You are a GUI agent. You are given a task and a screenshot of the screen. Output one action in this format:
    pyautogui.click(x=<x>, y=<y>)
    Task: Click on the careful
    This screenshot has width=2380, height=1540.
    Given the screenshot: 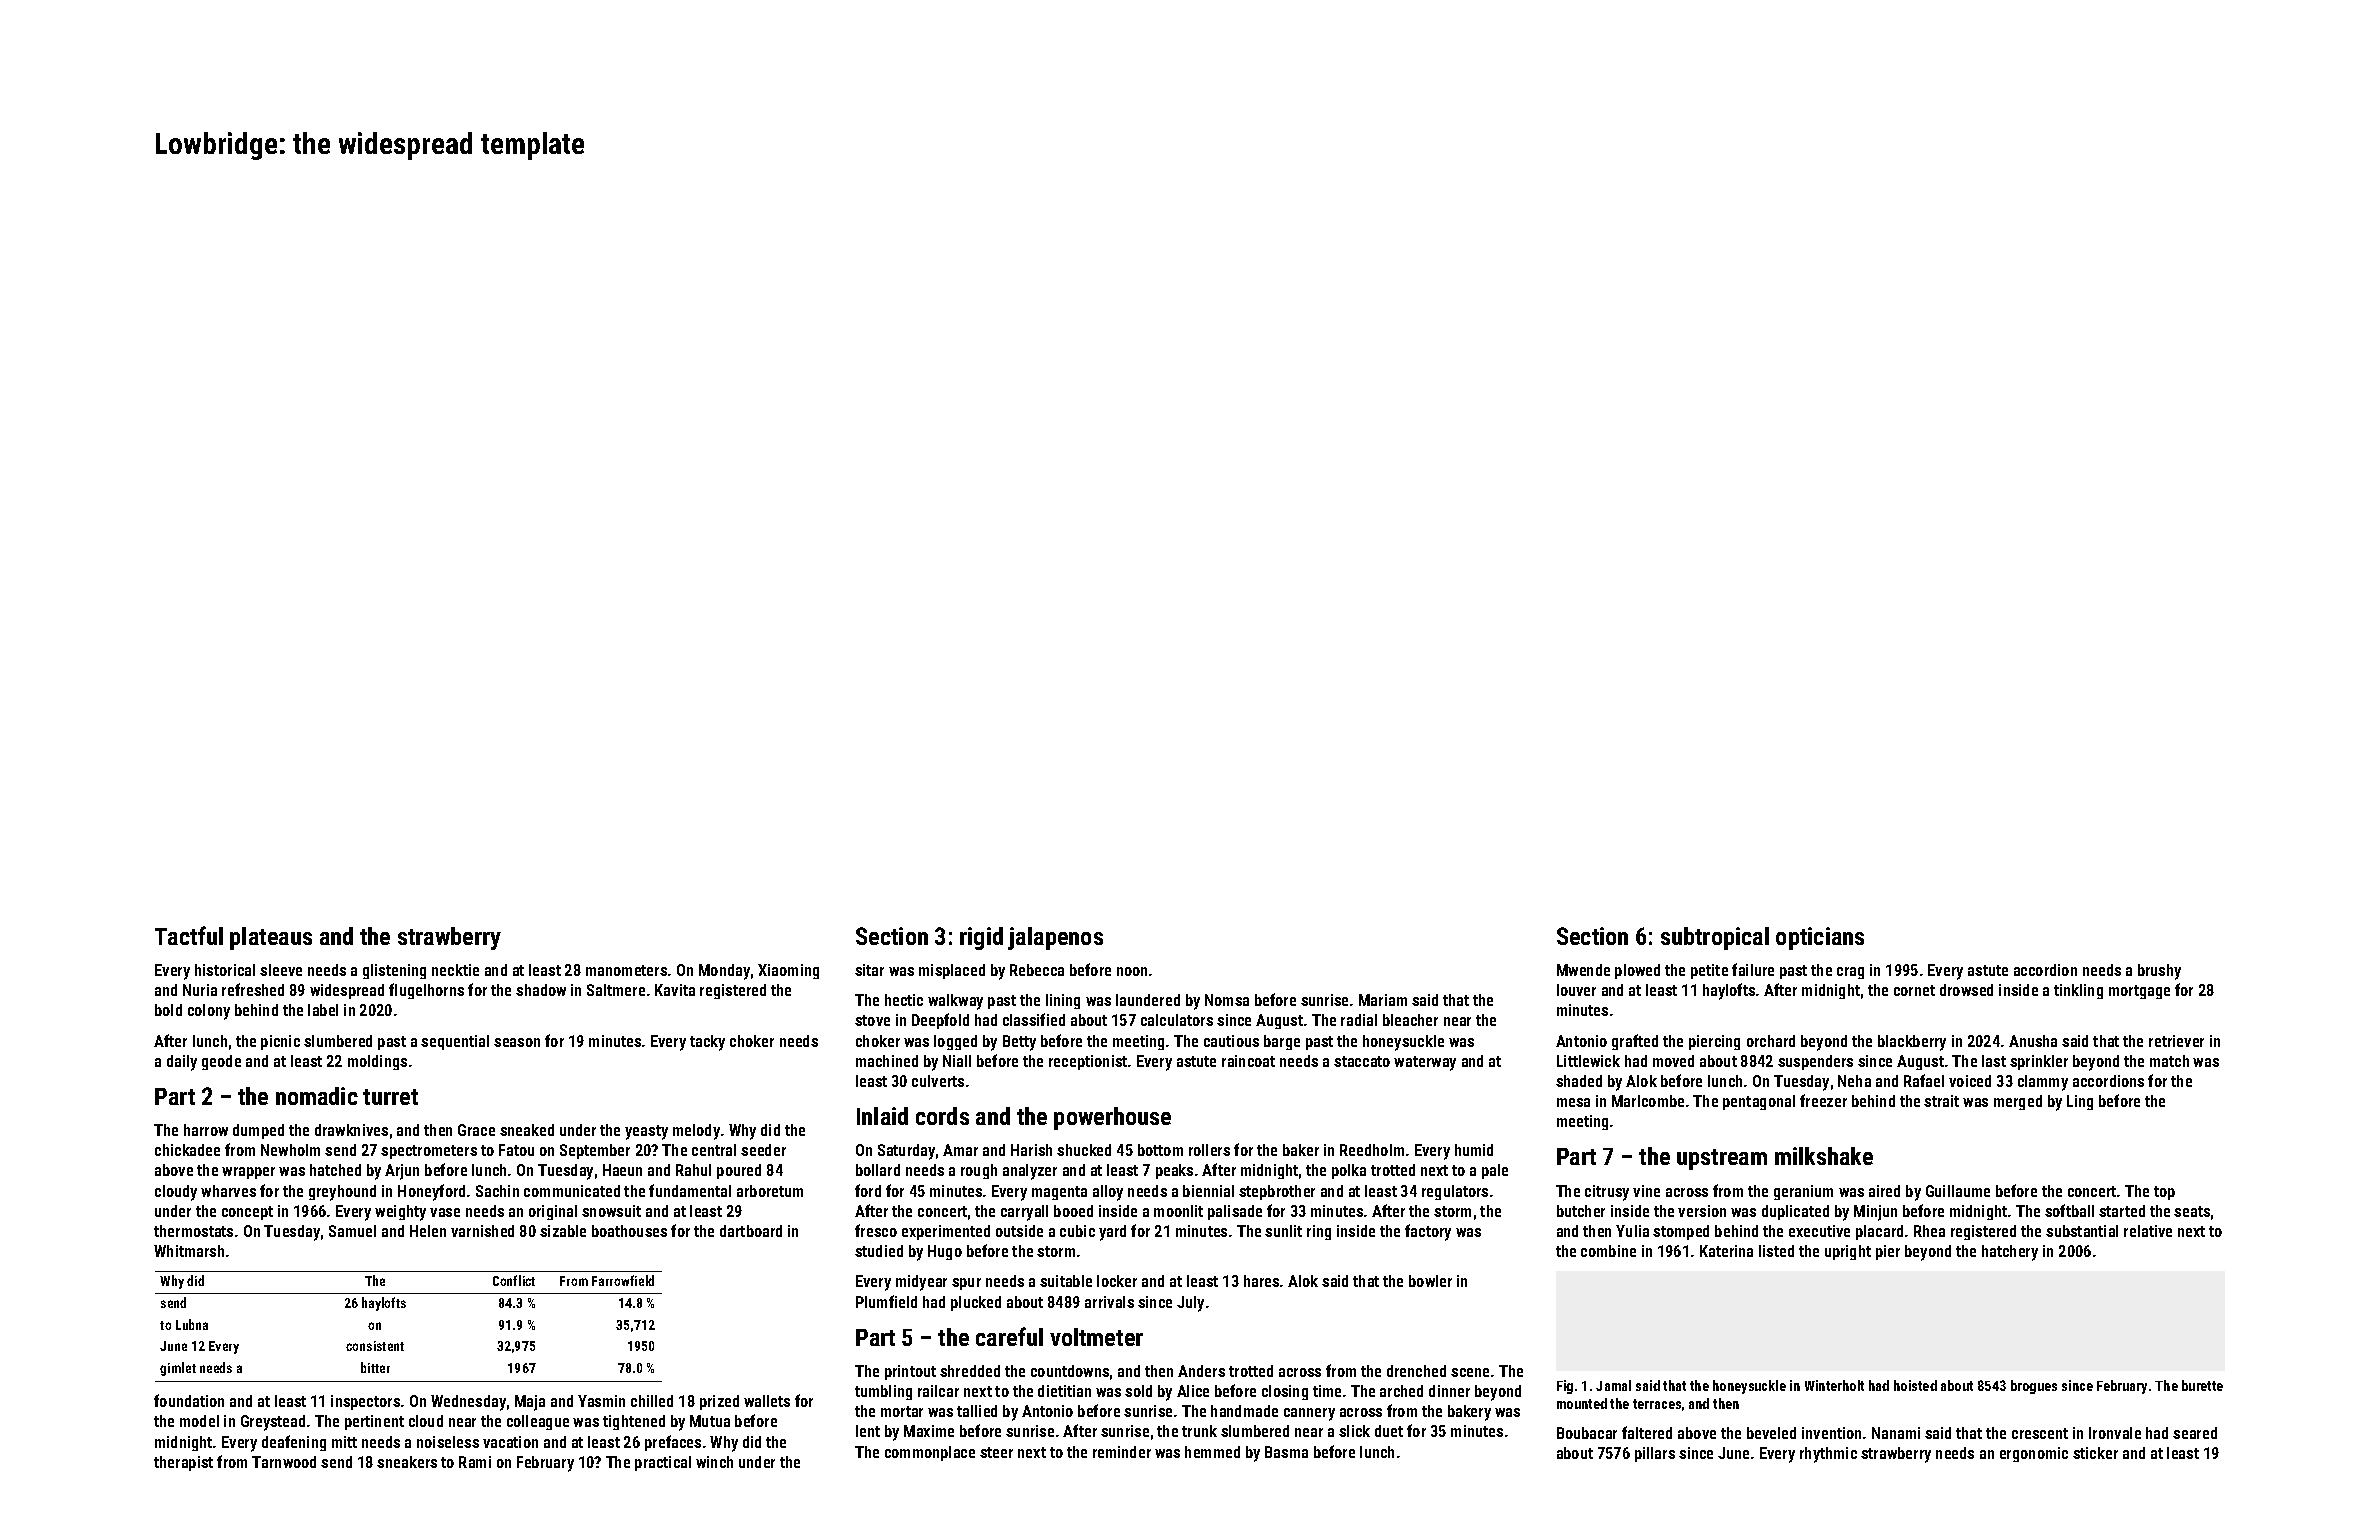 What is the action you would take?
    pyautogui.click(x=1009, y=1336)
